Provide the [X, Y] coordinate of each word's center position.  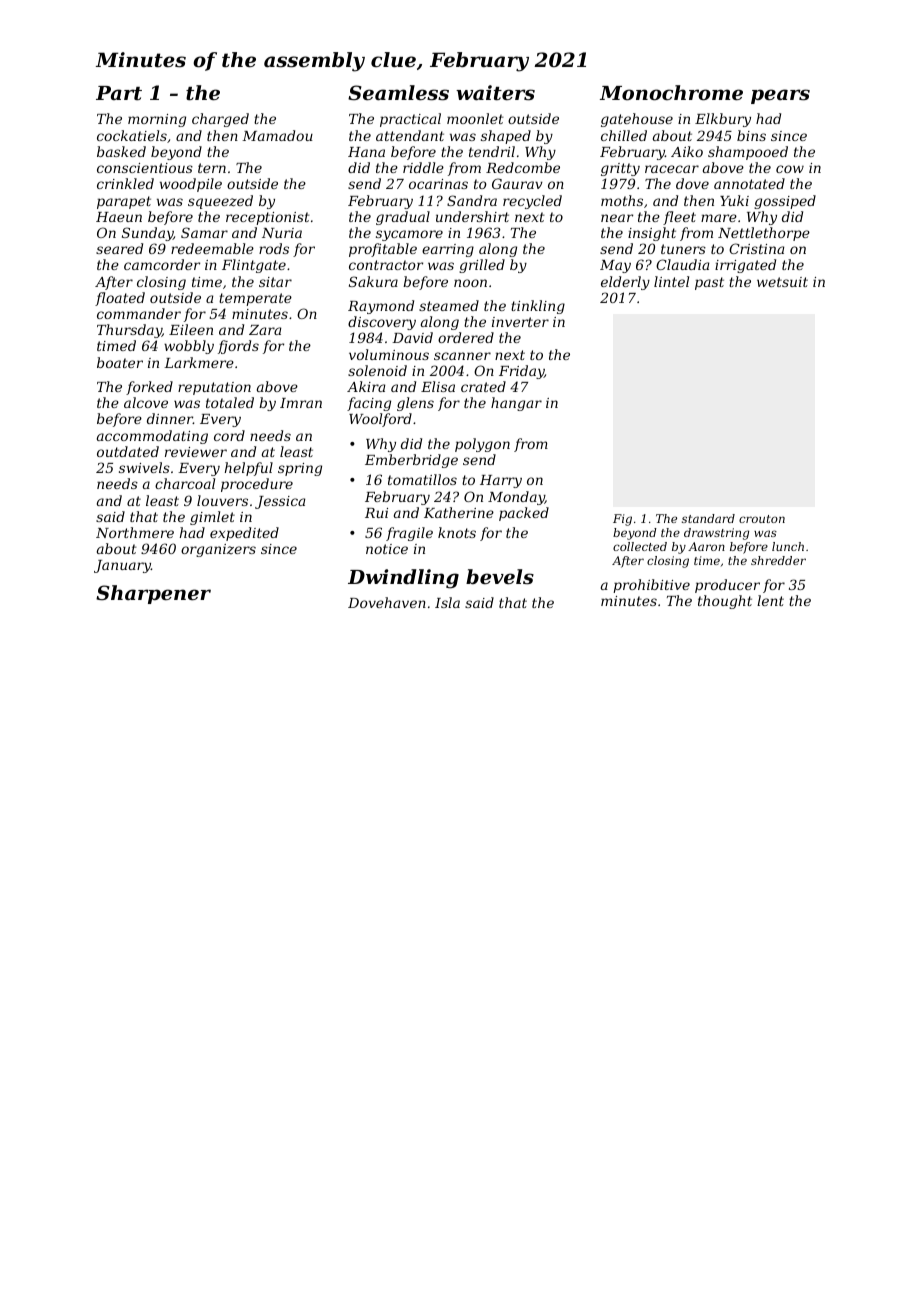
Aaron [706, 546]
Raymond [381, 307]
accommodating [152, 437]
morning [157, 120]
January [122, 566]
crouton [762, 519]
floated [120, 299]
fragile [409, 534]
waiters [495, 93]
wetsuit [782, 282]
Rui [376, 513]
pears [780, 96]
